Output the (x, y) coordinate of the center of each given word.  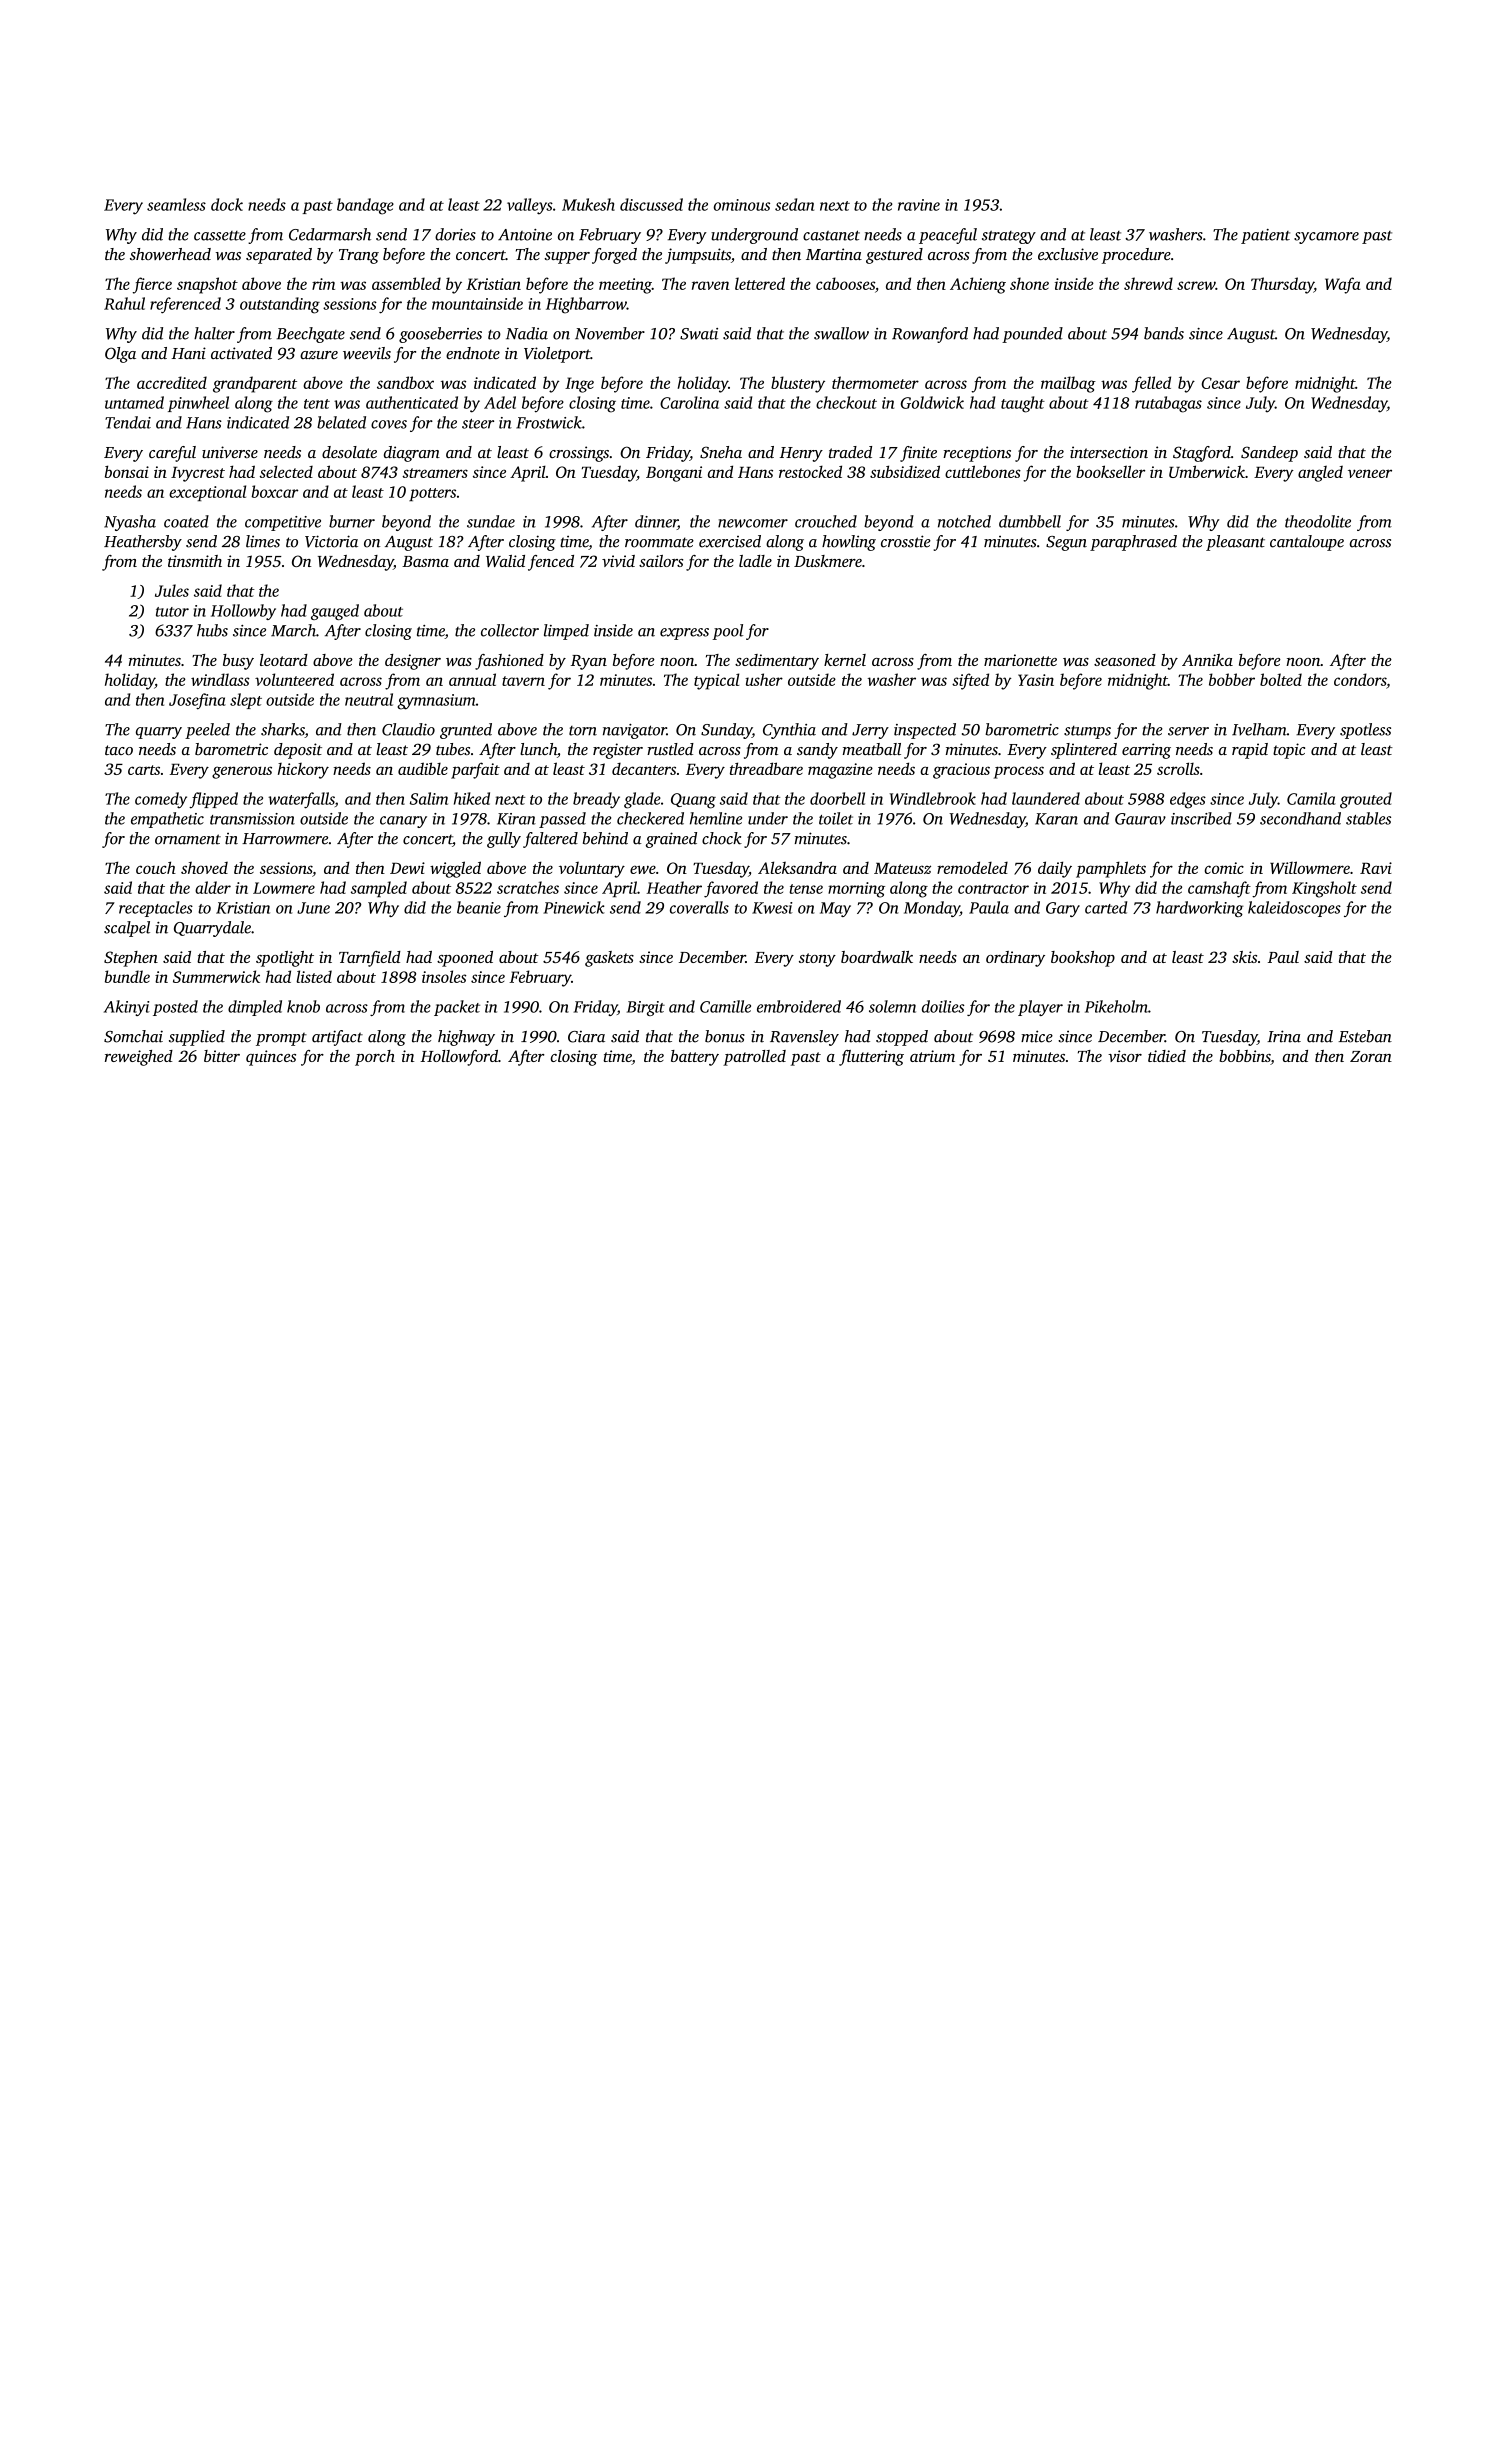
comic (1224, 868)
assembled (406, 283)
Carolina (689, 402)
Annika (1207, 660)
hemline (716, 818)
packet (457, 1008)
